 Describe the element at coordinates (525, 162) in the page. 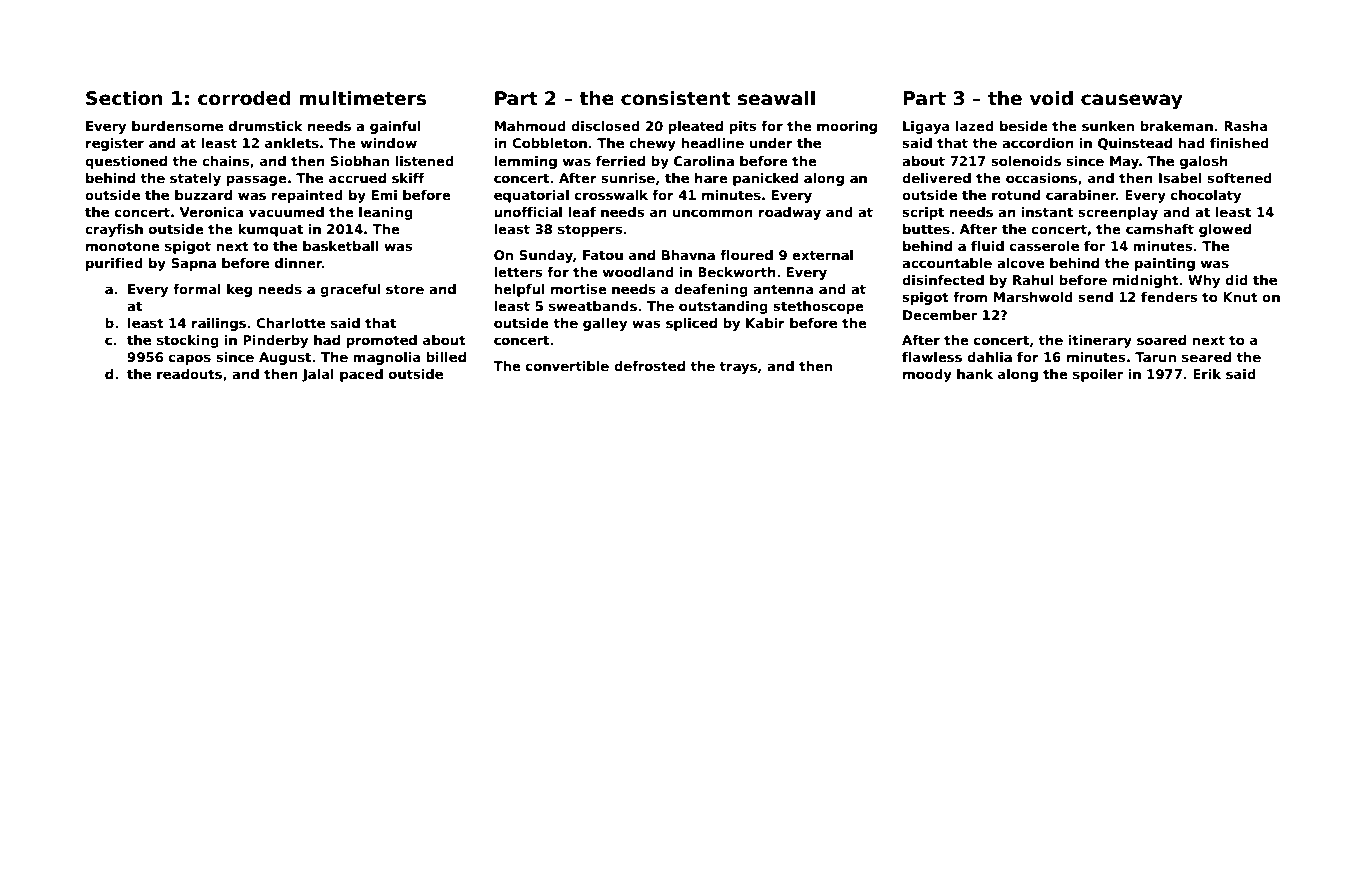

I see `lemming` at that location.
